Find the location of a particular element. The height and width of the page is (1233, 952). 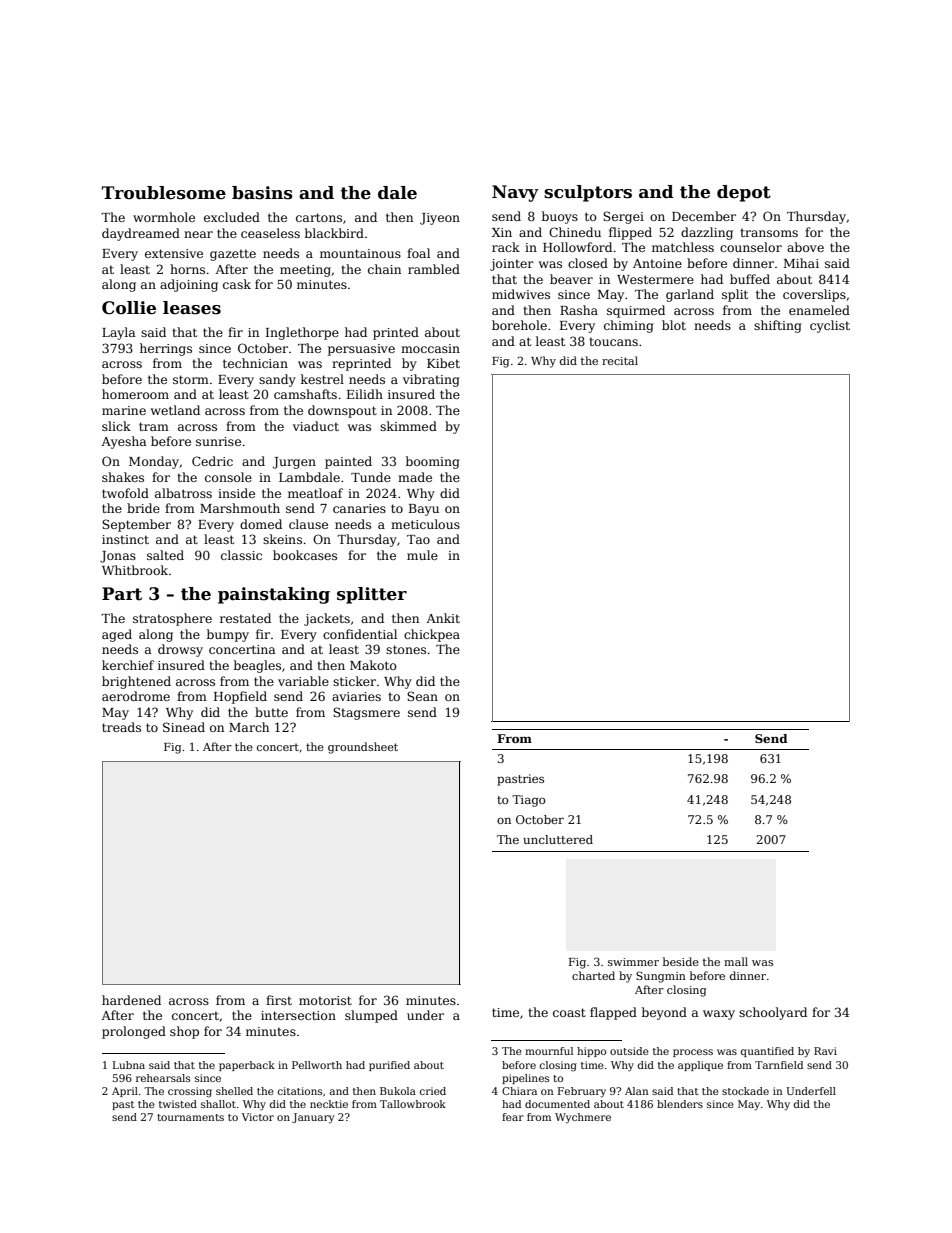

mall is located at coordinates (736, 961).
